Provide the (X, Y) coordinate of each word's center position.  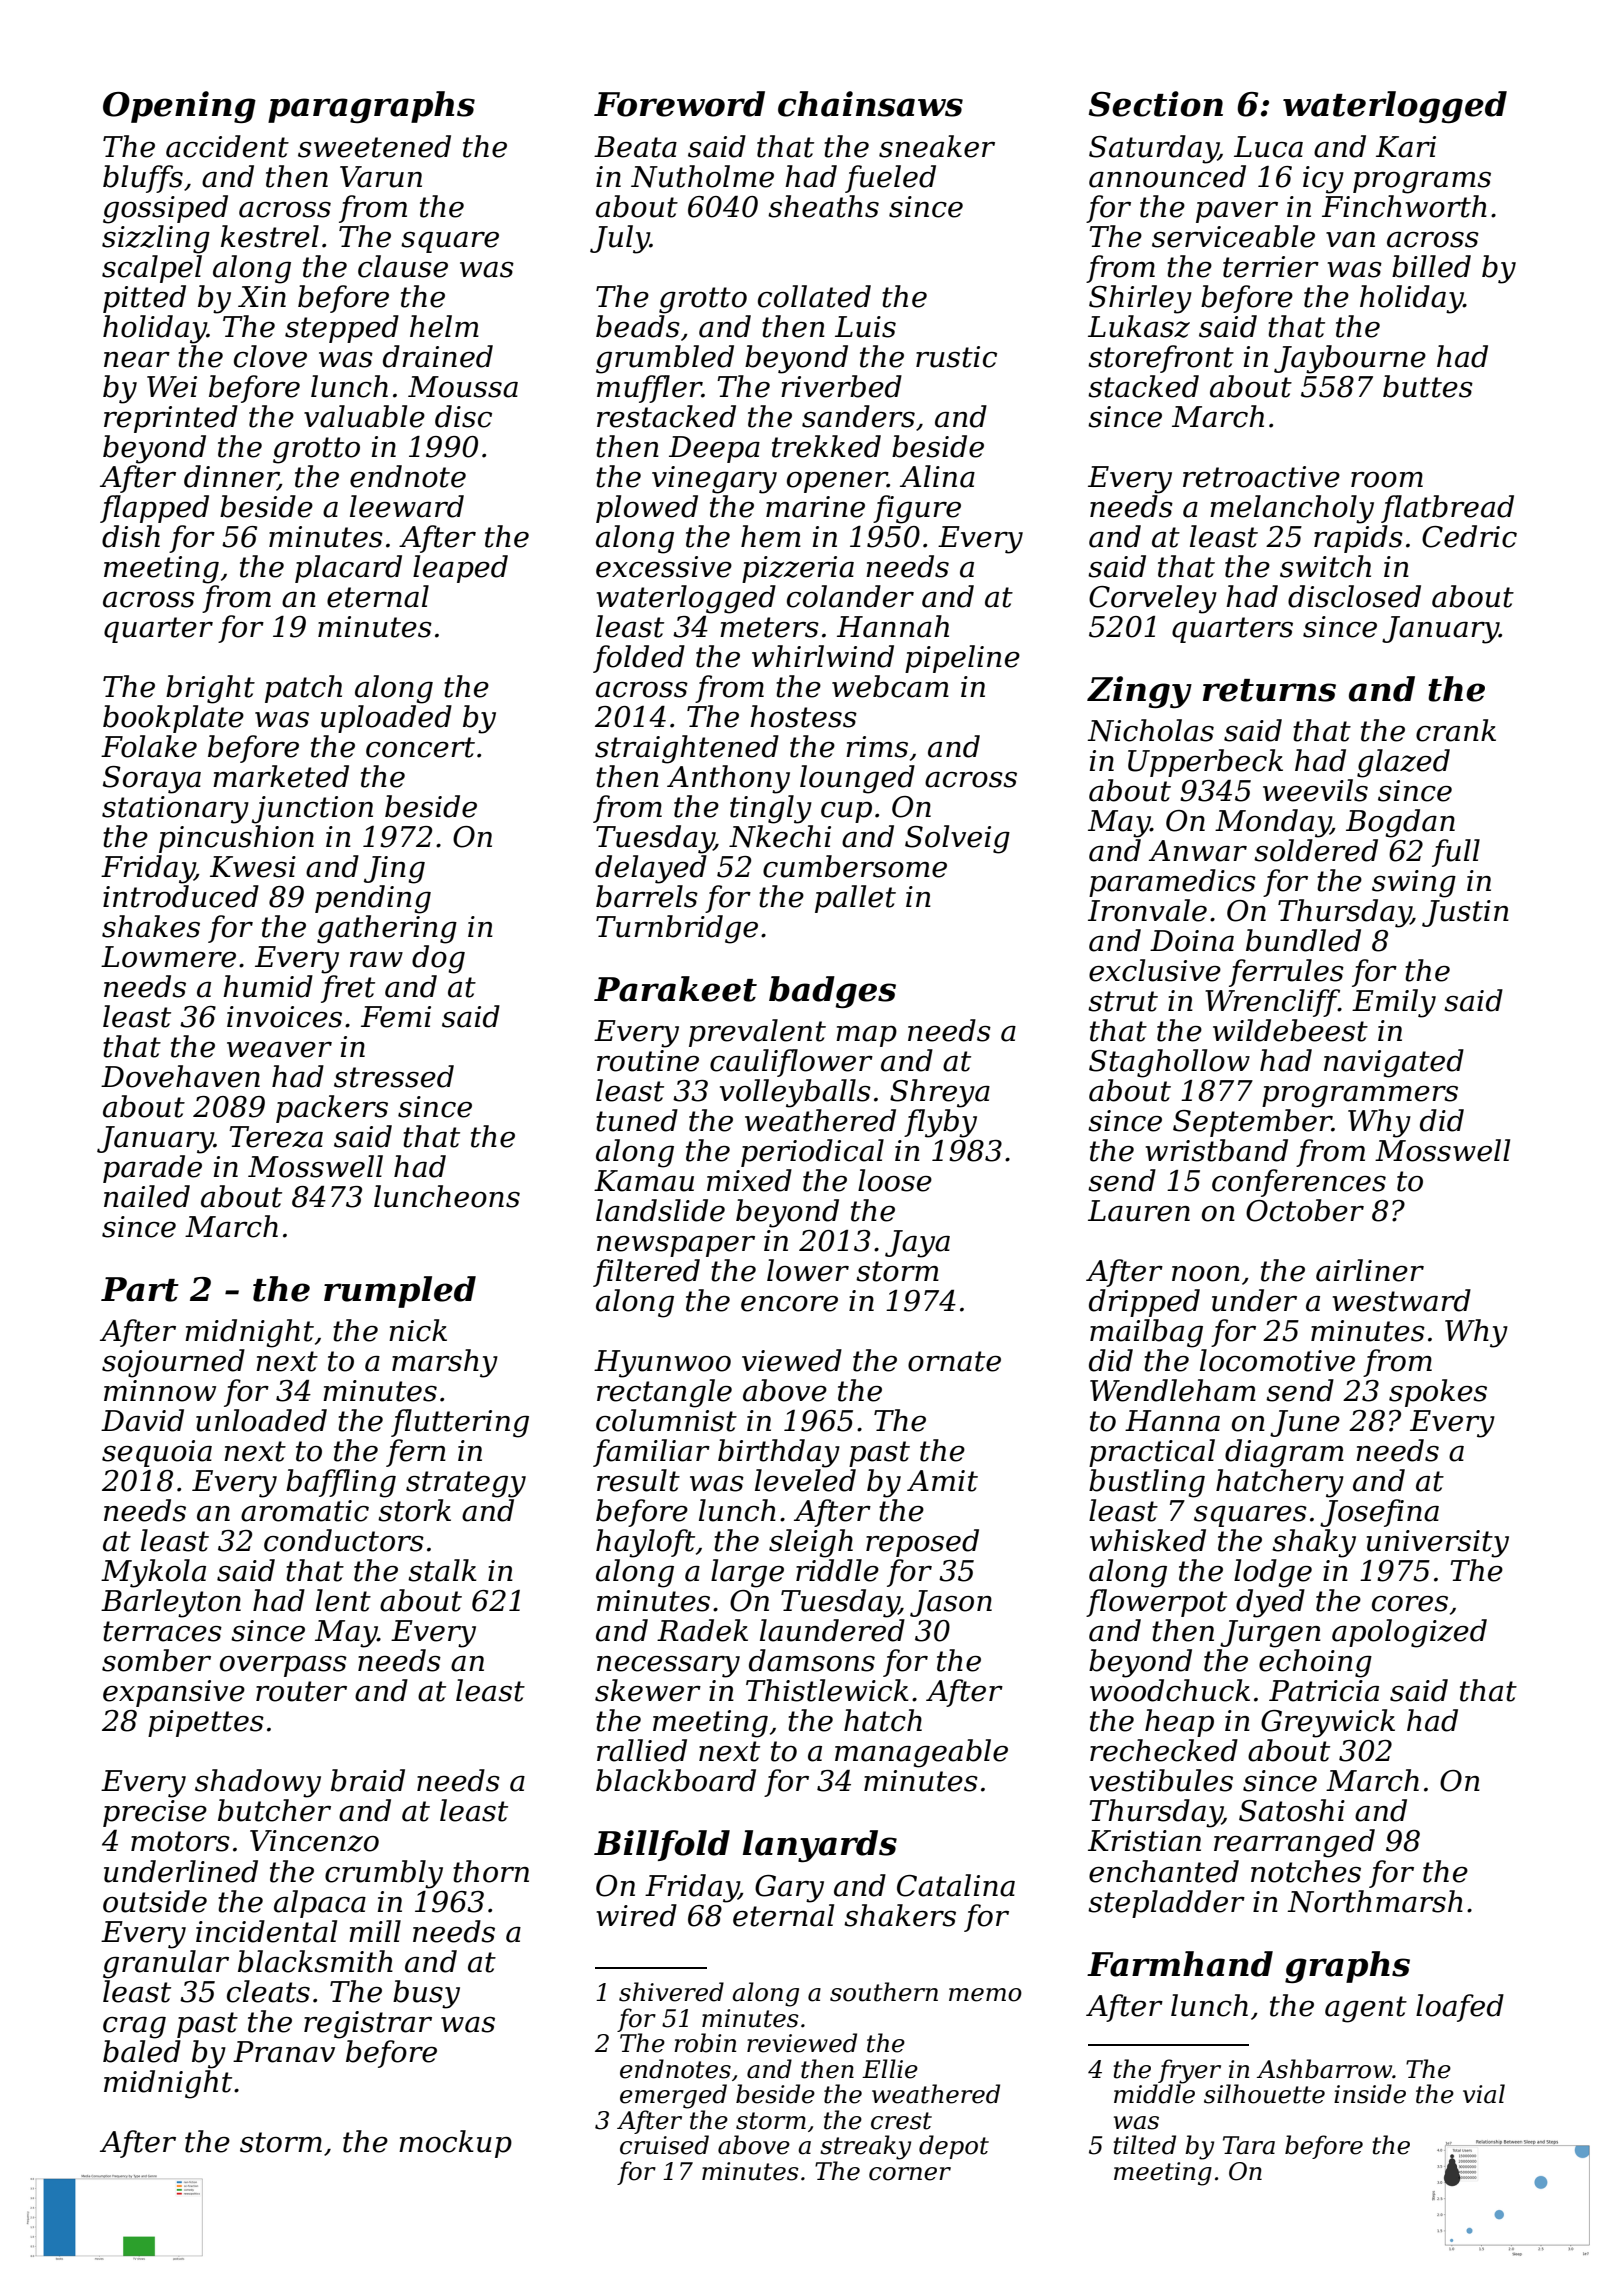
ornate (954, 1361)
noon (1206, 1274)
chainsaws (870, 104)
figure (917, 509)
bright (210, 689)
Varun (381, 177)
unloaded (261, 1420)
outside (155, 1901)
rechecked (1164, 1750)
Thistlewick (827, 1690)
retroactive (1261, 477)
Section (1156, 104)
